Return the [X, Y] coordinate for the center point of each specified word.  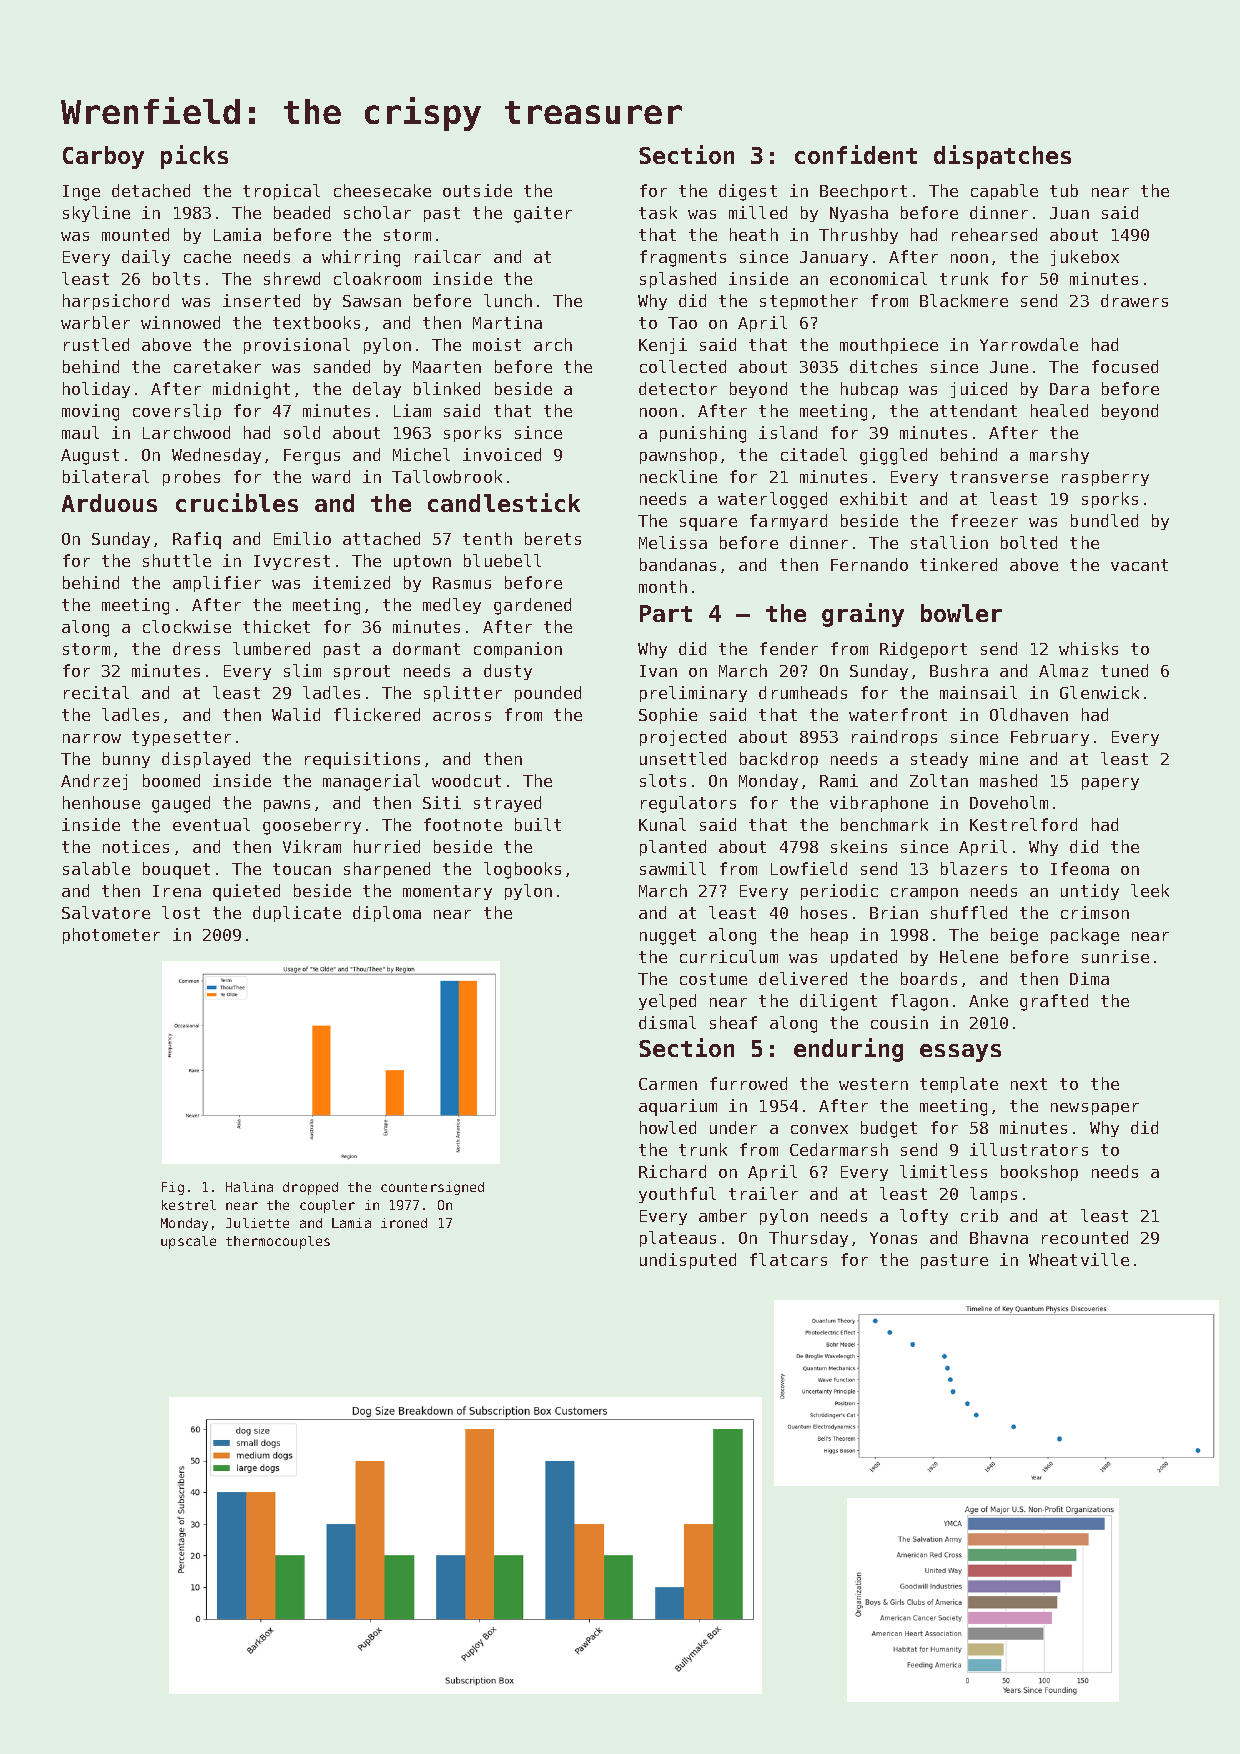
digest [748, 192]
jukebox [1085, 258]
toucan [302, 869]
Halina [249, 1187]
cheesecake [382, 190]
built [538, 824]
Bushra [959, 670]
